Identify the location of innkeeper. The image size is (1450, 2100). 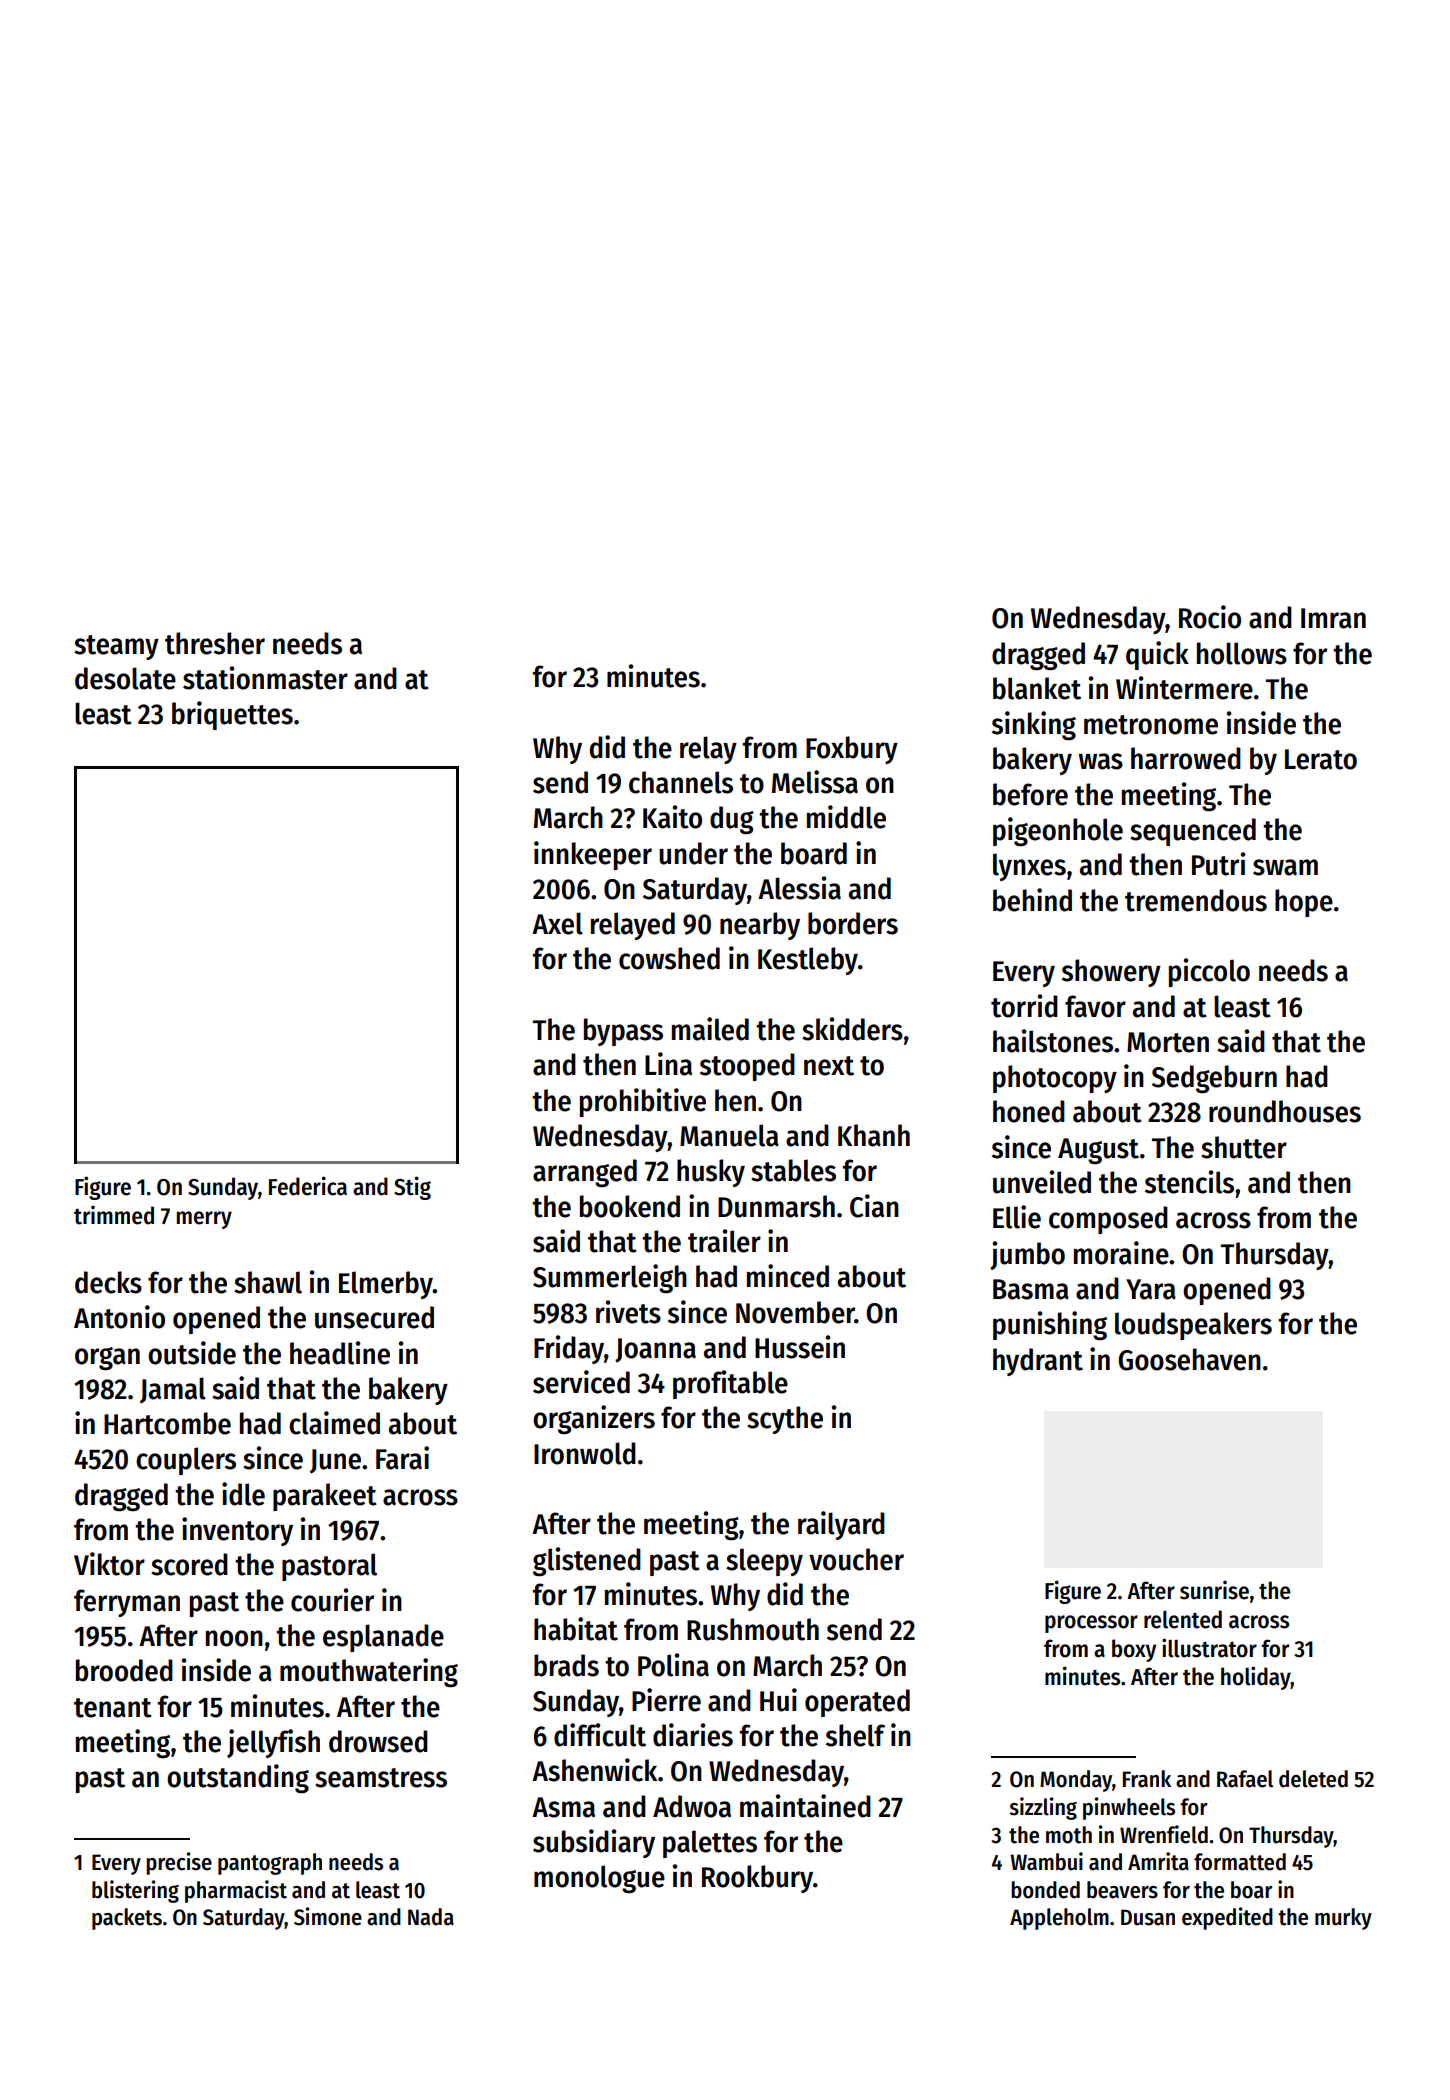
(593, 855).
